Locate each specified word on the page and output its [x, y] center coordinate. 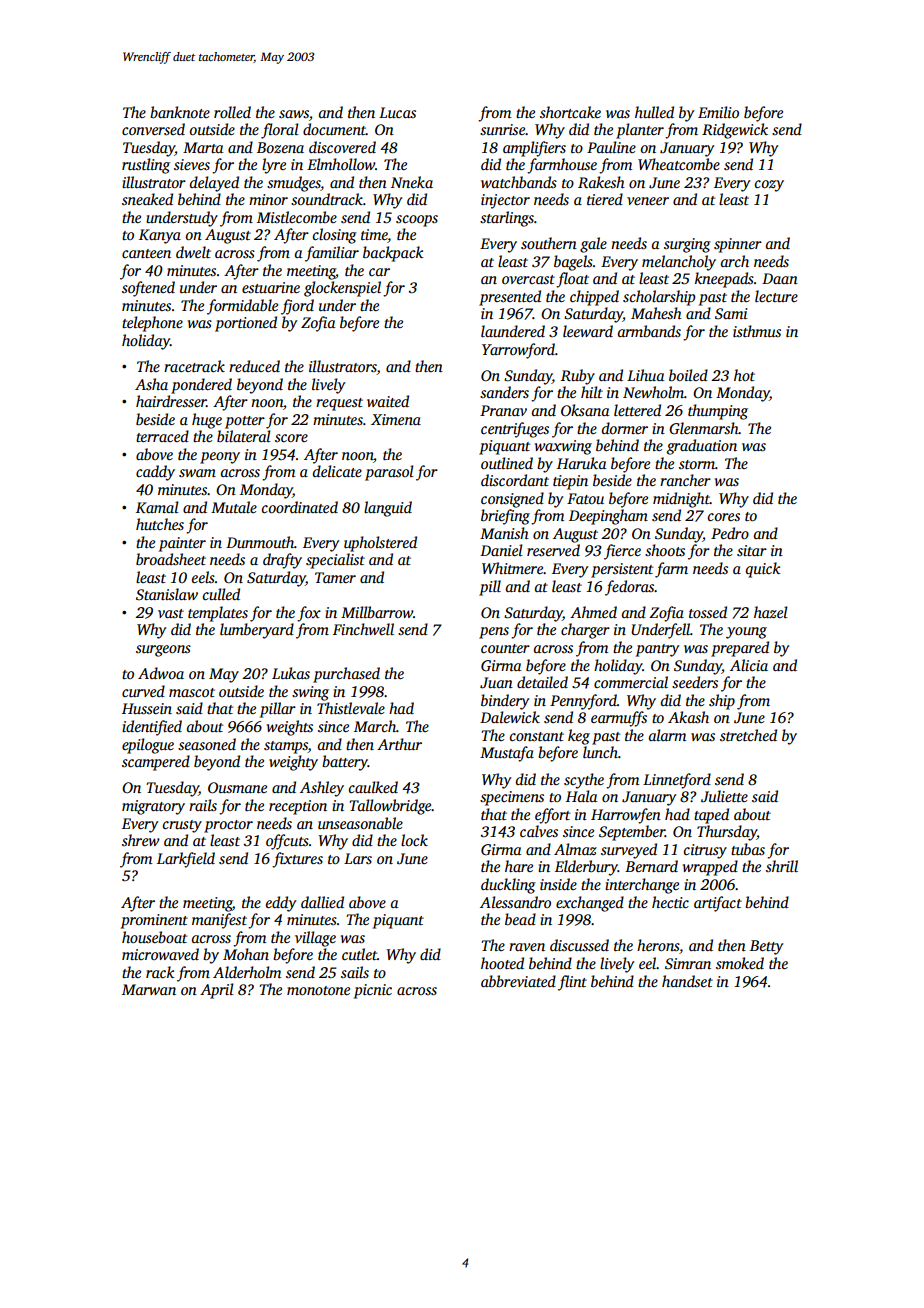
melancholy [679, 263]
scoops [417, 221]
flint [572, 983]
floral [280, 131]
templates [218, 614]
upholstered [380, 544]
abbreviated [518, 981]
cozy [769, 186]
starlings [507, 219]
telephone [152, 324]
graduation [702, 447]
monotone [318, 990]
